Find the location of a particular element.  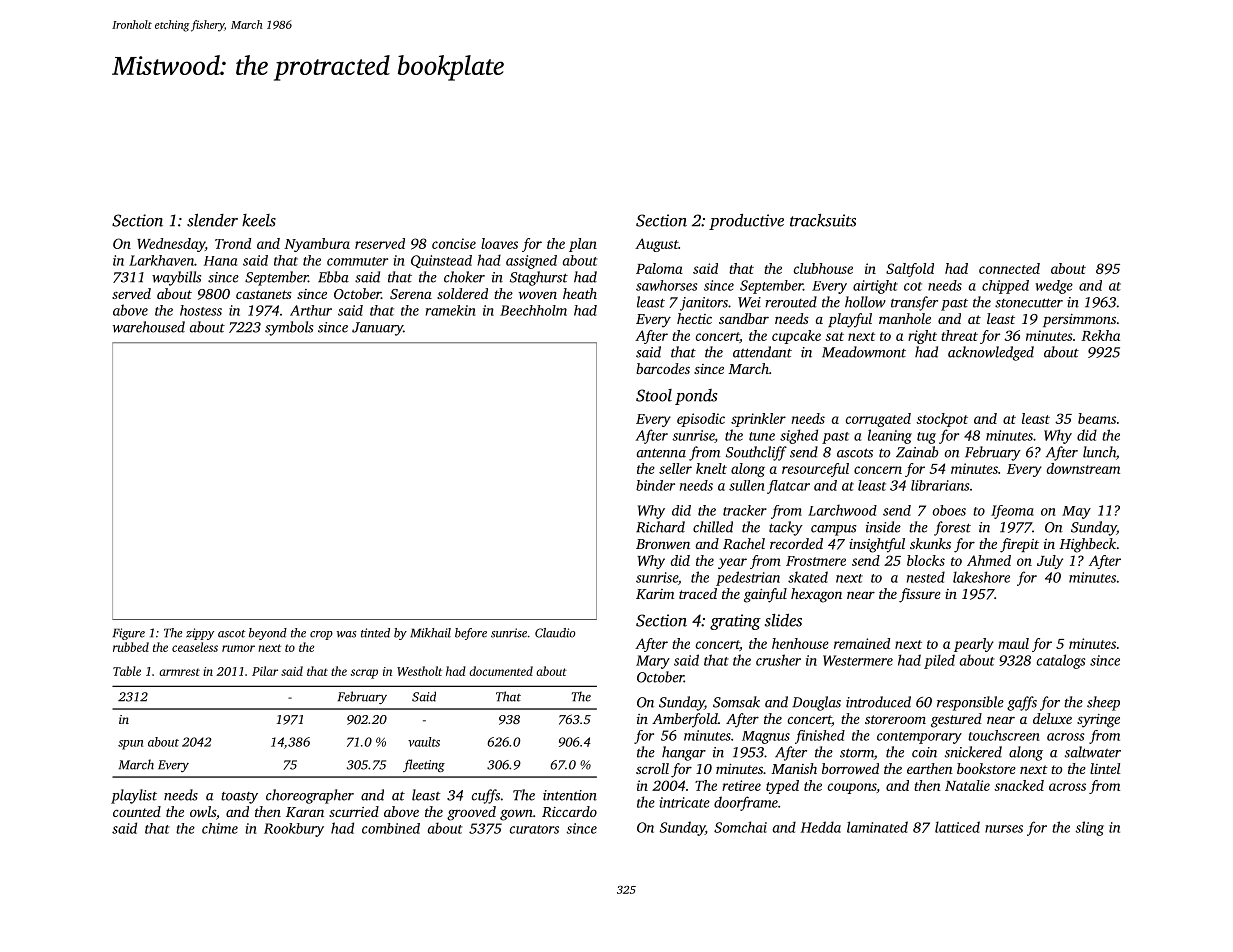

July is located at coordinates (1050, 562).
